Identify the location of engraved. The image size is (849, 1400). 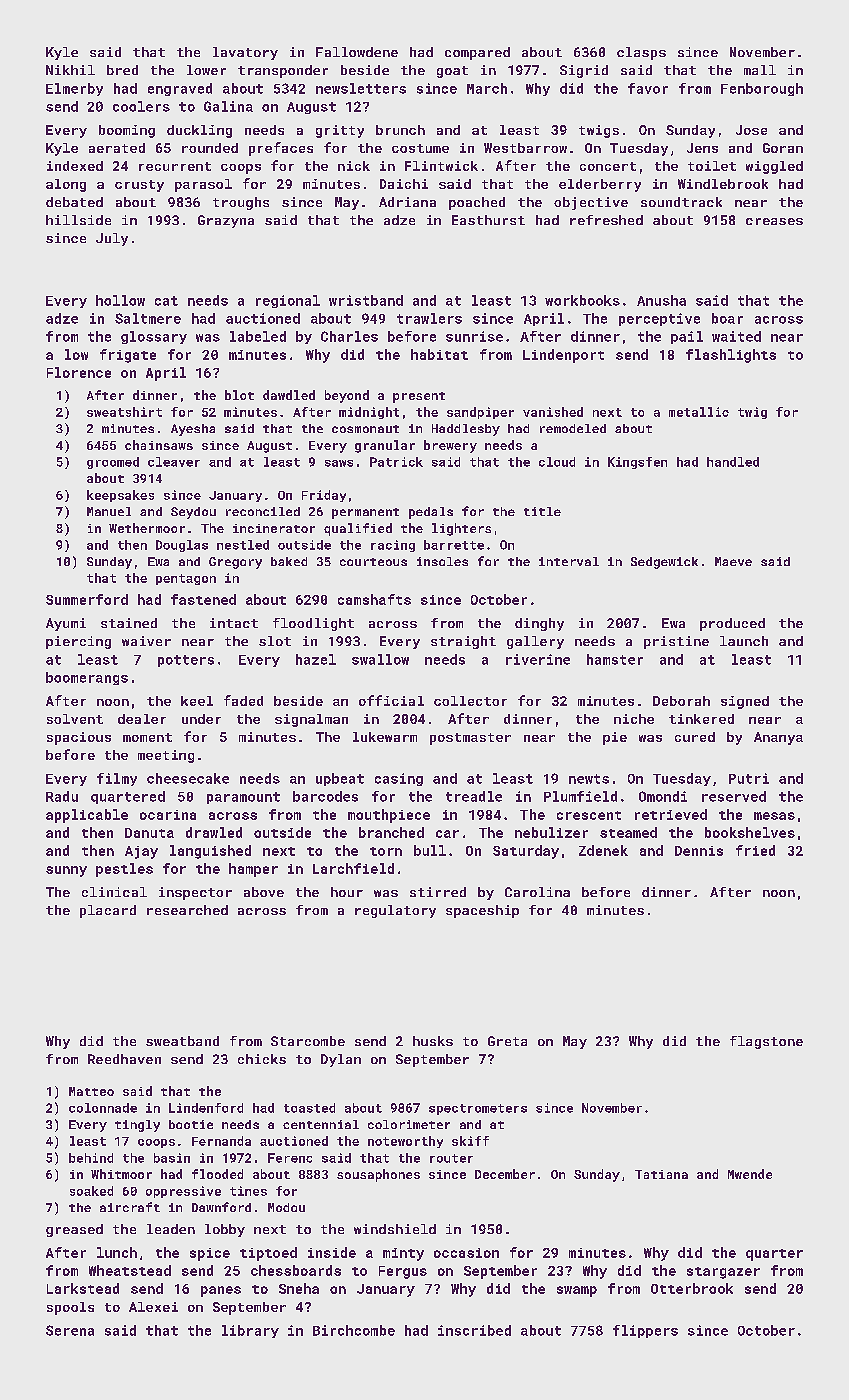
(180, 89).
